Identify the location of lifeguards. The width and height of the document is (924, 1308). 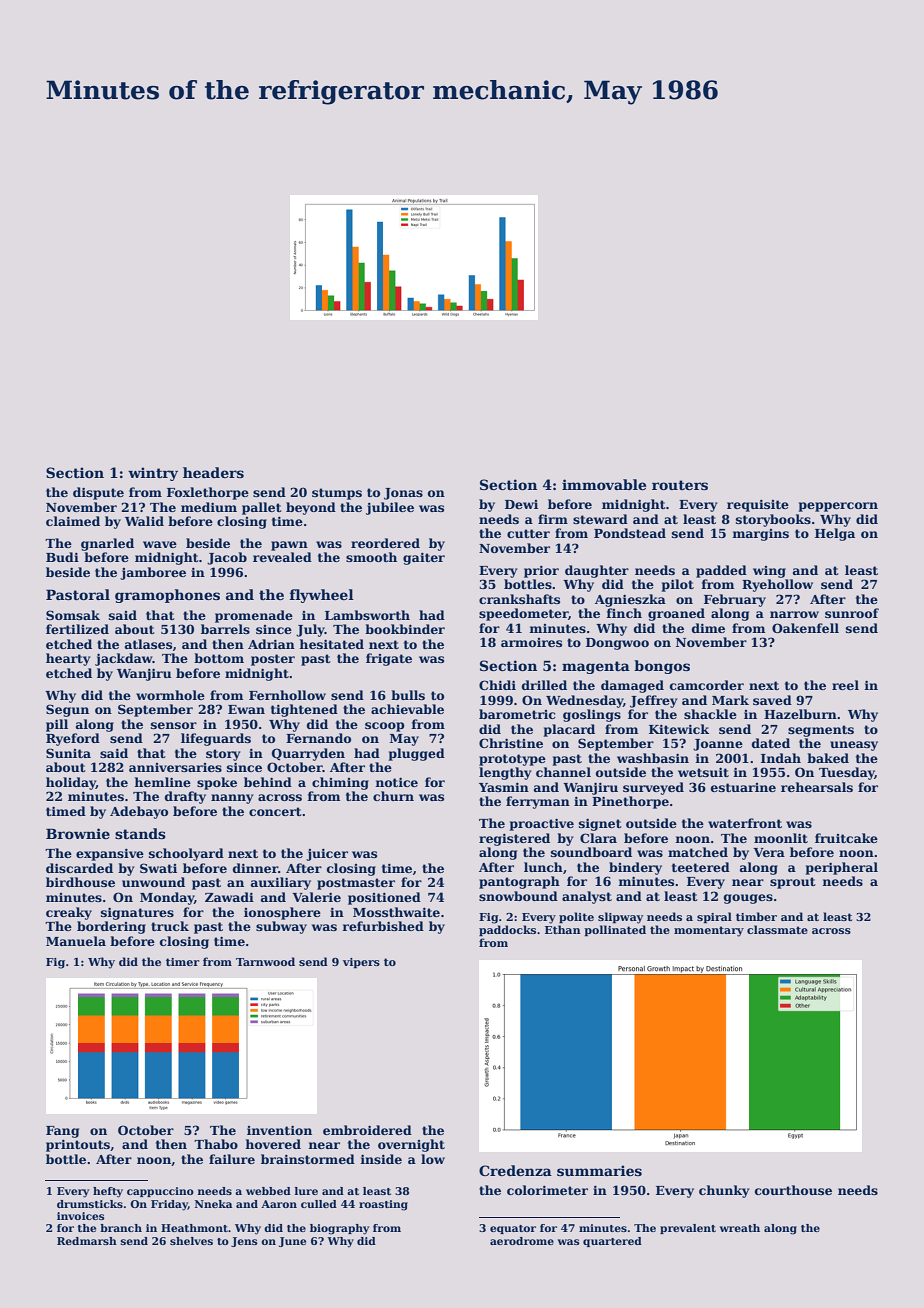
(216, 739).
